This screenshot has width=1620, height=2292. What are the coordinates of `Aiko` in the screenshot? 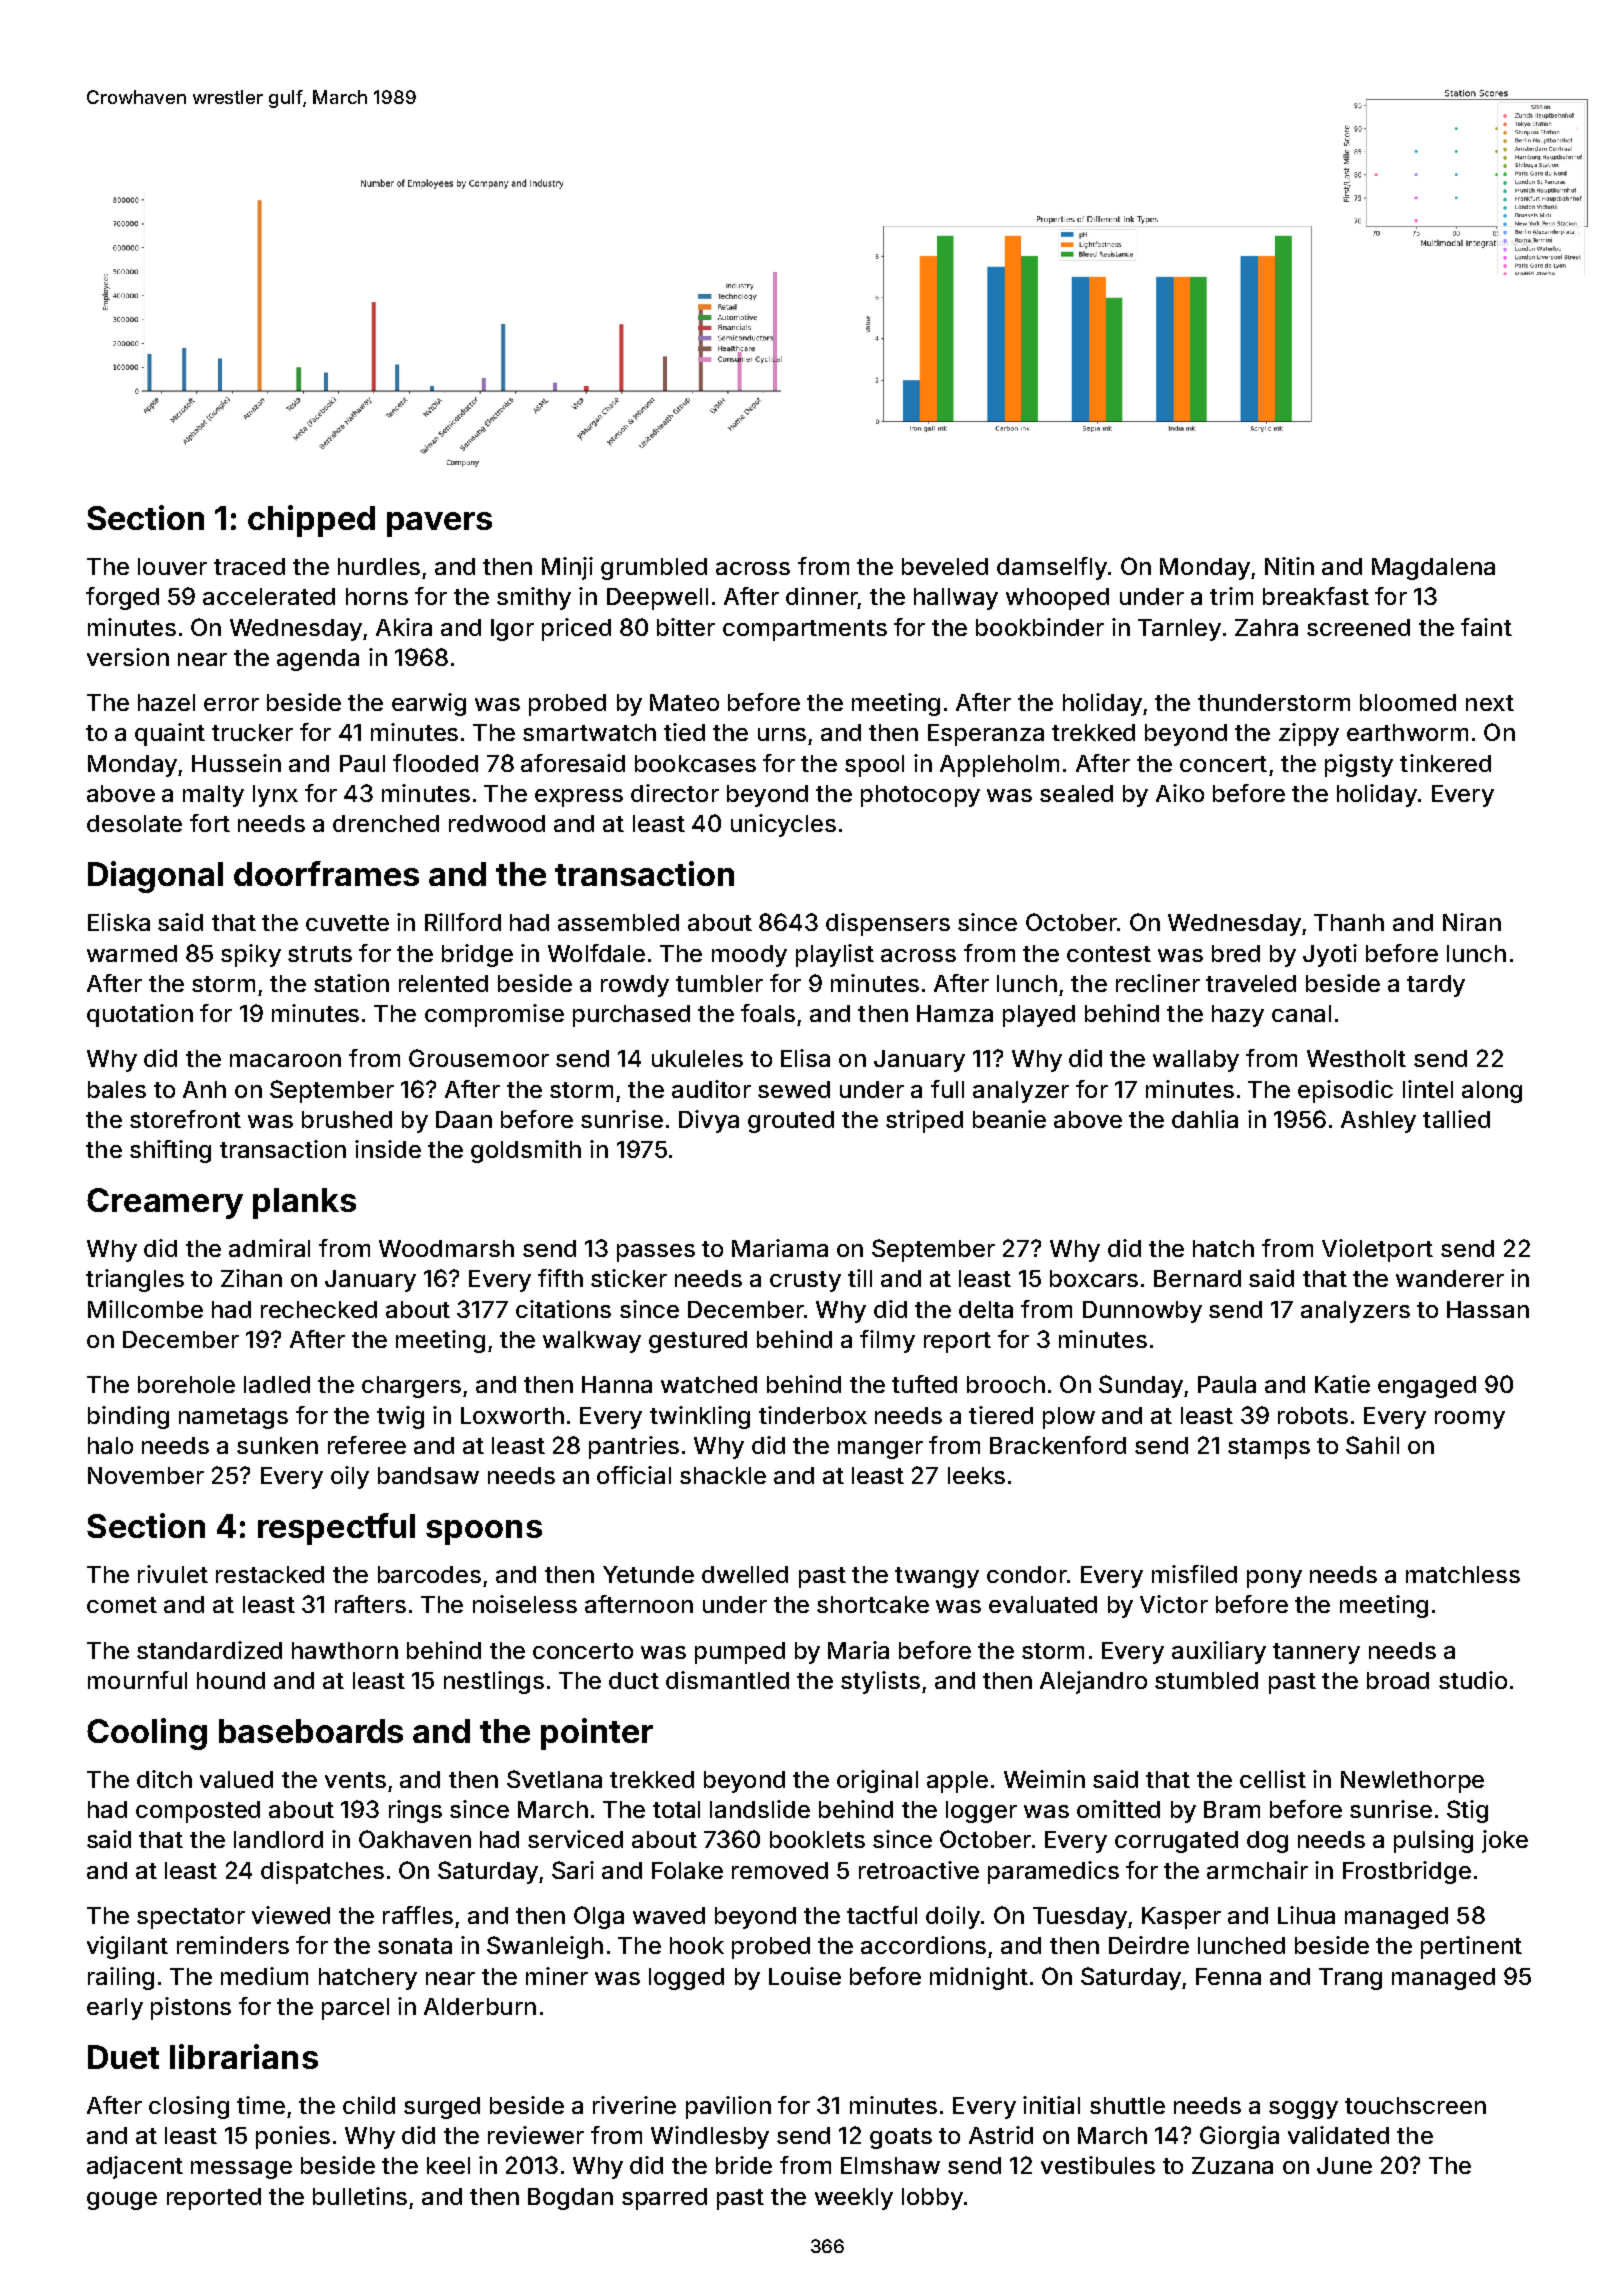 It's located at (1180, 793).
